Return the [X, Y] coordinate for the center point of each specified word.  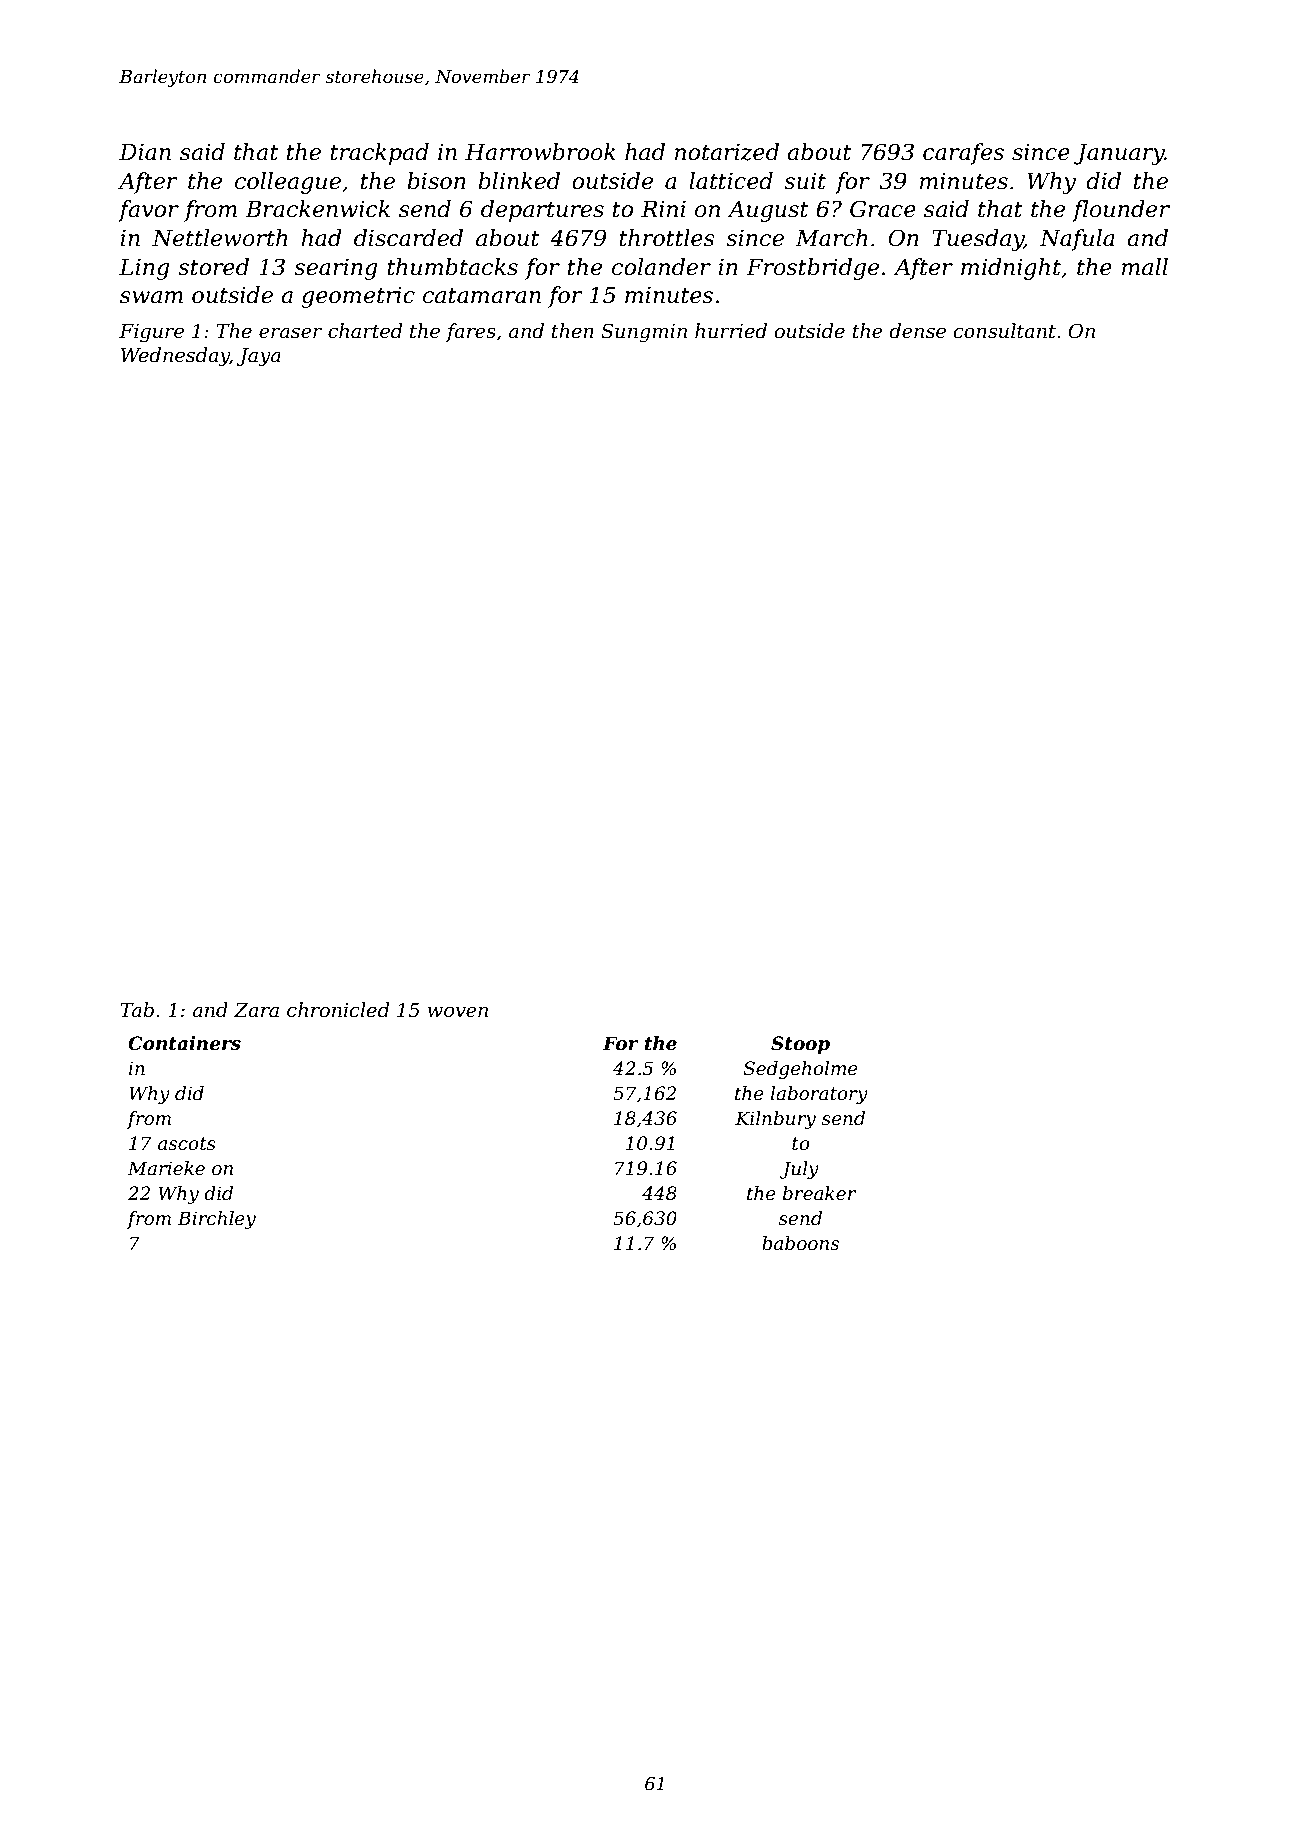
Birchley [216, 1220]
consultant [1004, 331]
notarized [727, 152]
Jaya [259, 357]
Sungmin [644, 333]
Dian [145, 152]
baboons [800, 1243]
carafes [963, 154]
